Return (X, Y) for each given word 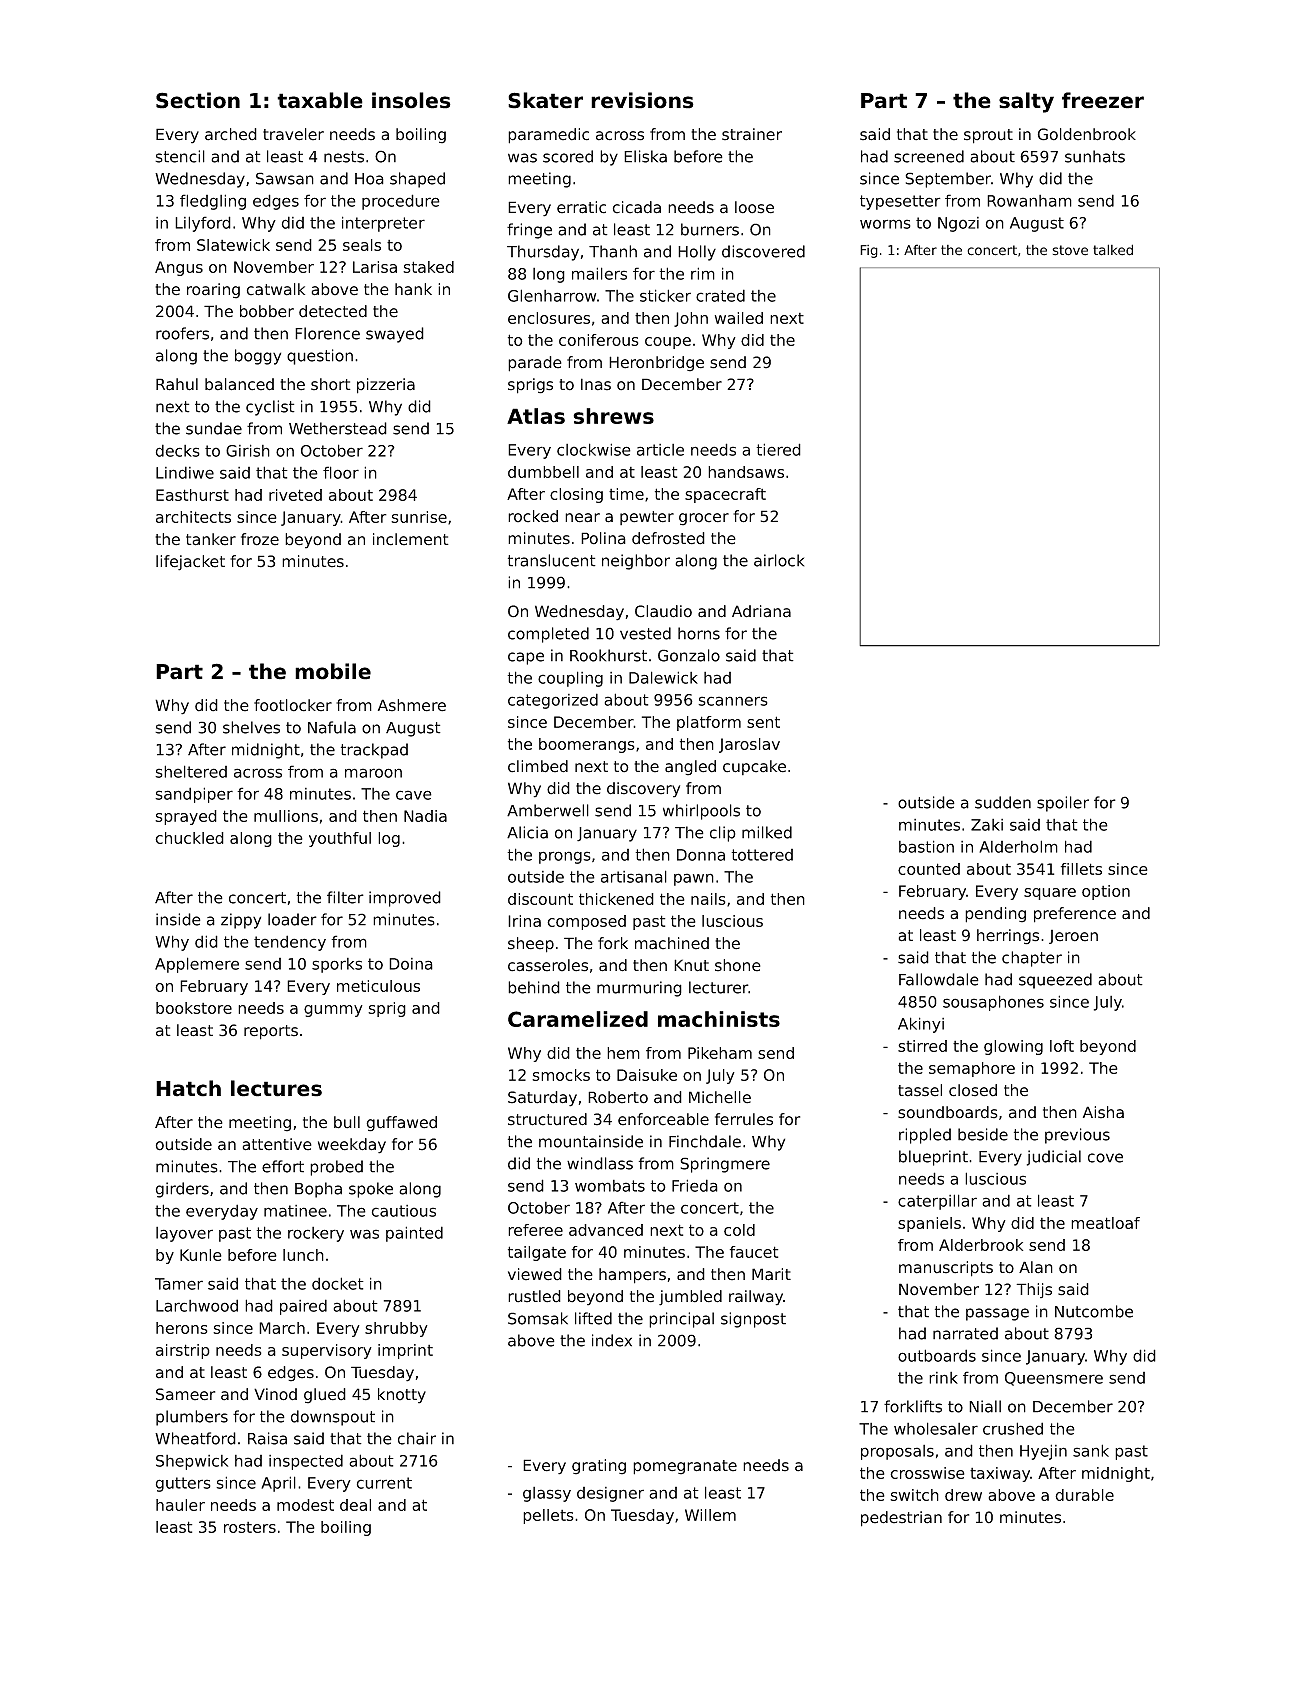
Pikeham (720, 1053)
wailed (739, 318)
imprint (405, 1351)
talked (1113, 250)
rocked (533, 516)
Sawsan (285, 178)
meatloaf (1105, 1223)
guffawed (401, 1124)
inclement (411, 539)
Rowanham (1029, 201)
